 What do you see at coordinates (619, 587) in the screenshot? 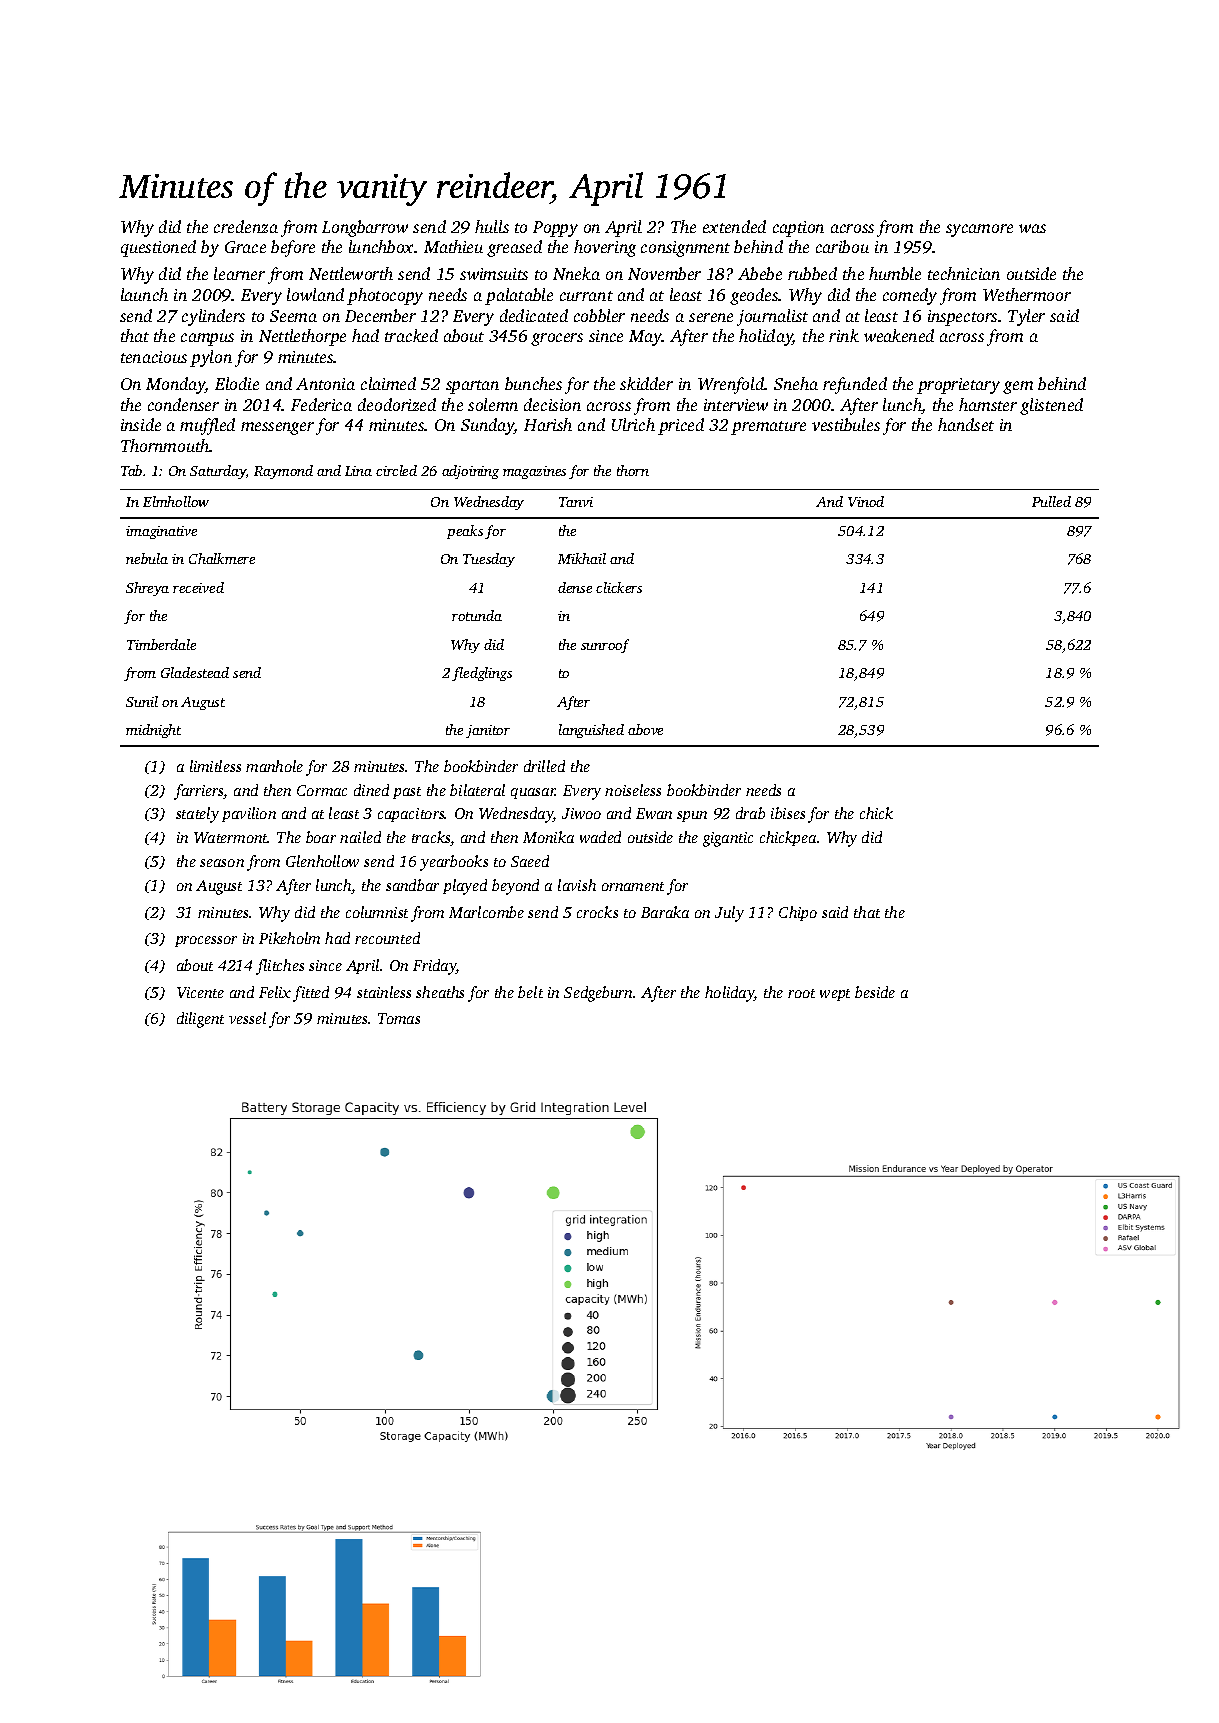
I see `clickers` at bounding box center [619, 587].
